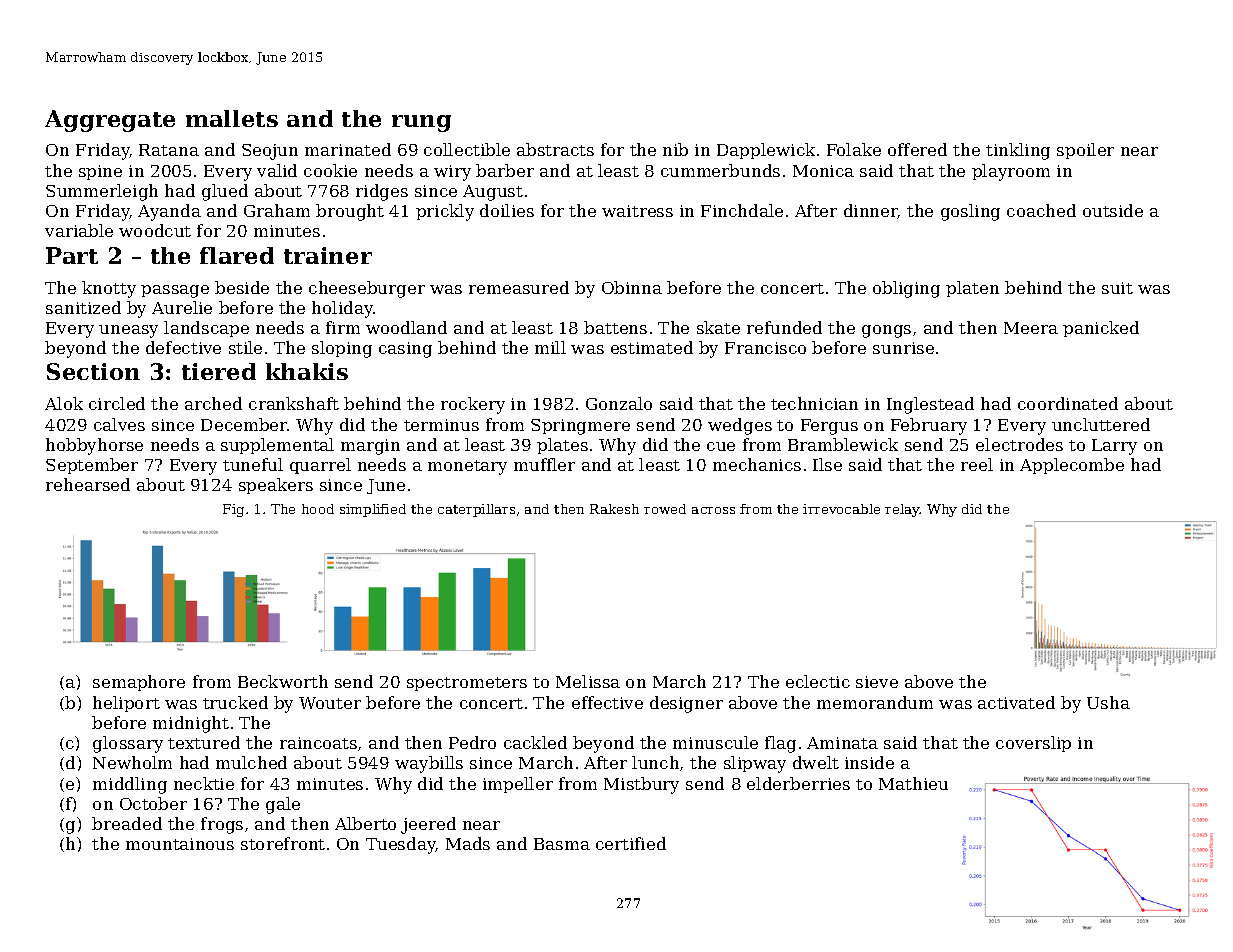 Image resolution: width=1233 pixels, height=952 pixels. I want to click on electrodes, so click(1019, 444).
